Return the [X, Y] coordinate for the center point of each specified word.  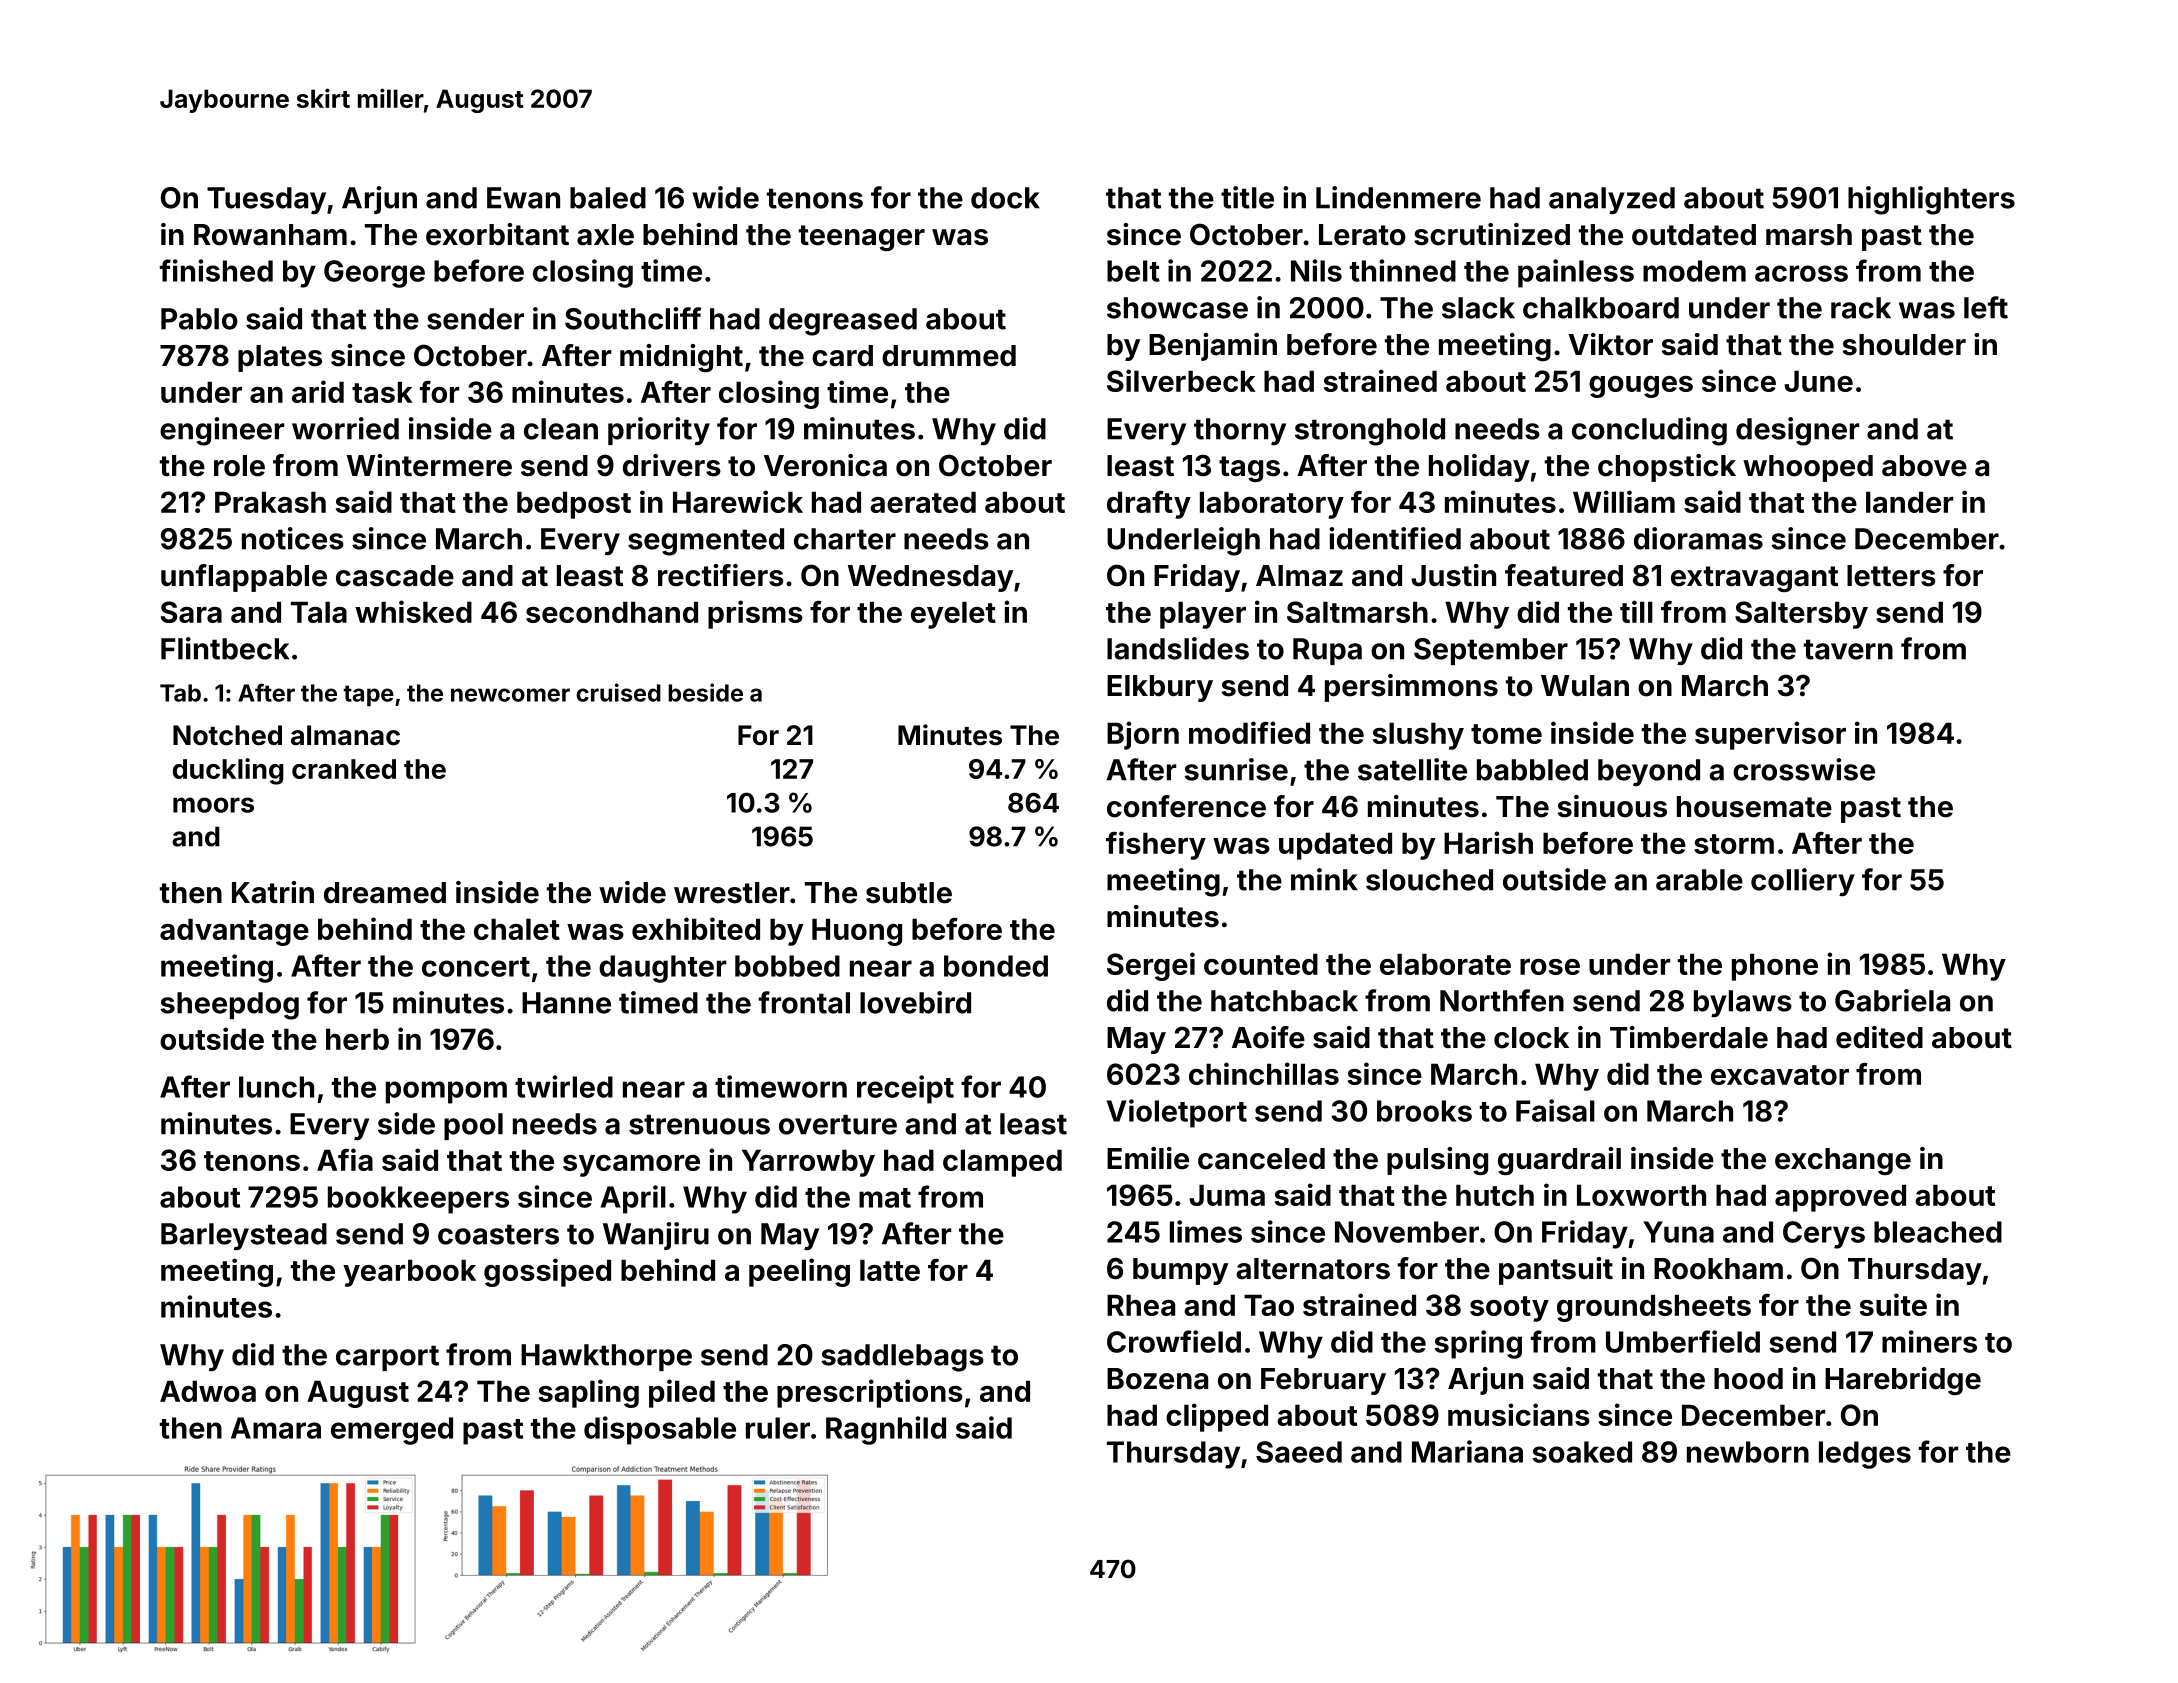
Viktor [1610, 344]
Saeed [1299, 1452]
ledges [1865, 1455]
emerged [392, 1431]
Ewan [523, 198]
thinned [1403, 270]
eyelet [953, 615]
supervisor [1770, 735]
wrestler [732, 893]
